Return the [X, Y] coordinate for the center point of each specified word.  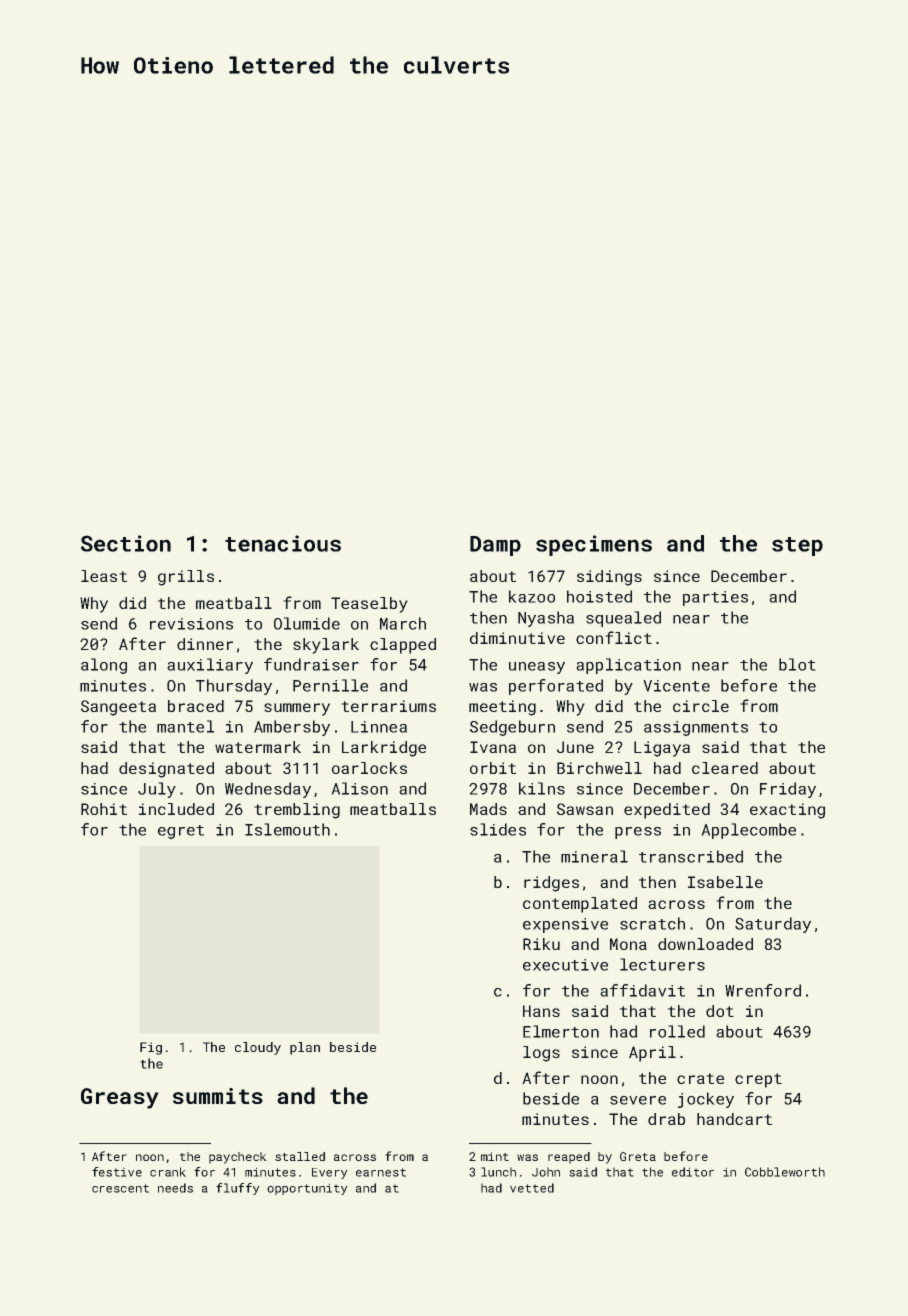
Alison [360, 788]
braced [196, 706]
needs [175, 1188]
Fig [151, 1048]
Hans [541, 1011]
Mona [628, 944]
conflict [614, 637]
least [104, 576]
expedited [667, 811]
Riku [541, 944]
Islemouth [287, 829]
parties [715, 598]
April [652, 1054]
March [403, 623]
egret [181, 832]
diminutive [517, 638]
